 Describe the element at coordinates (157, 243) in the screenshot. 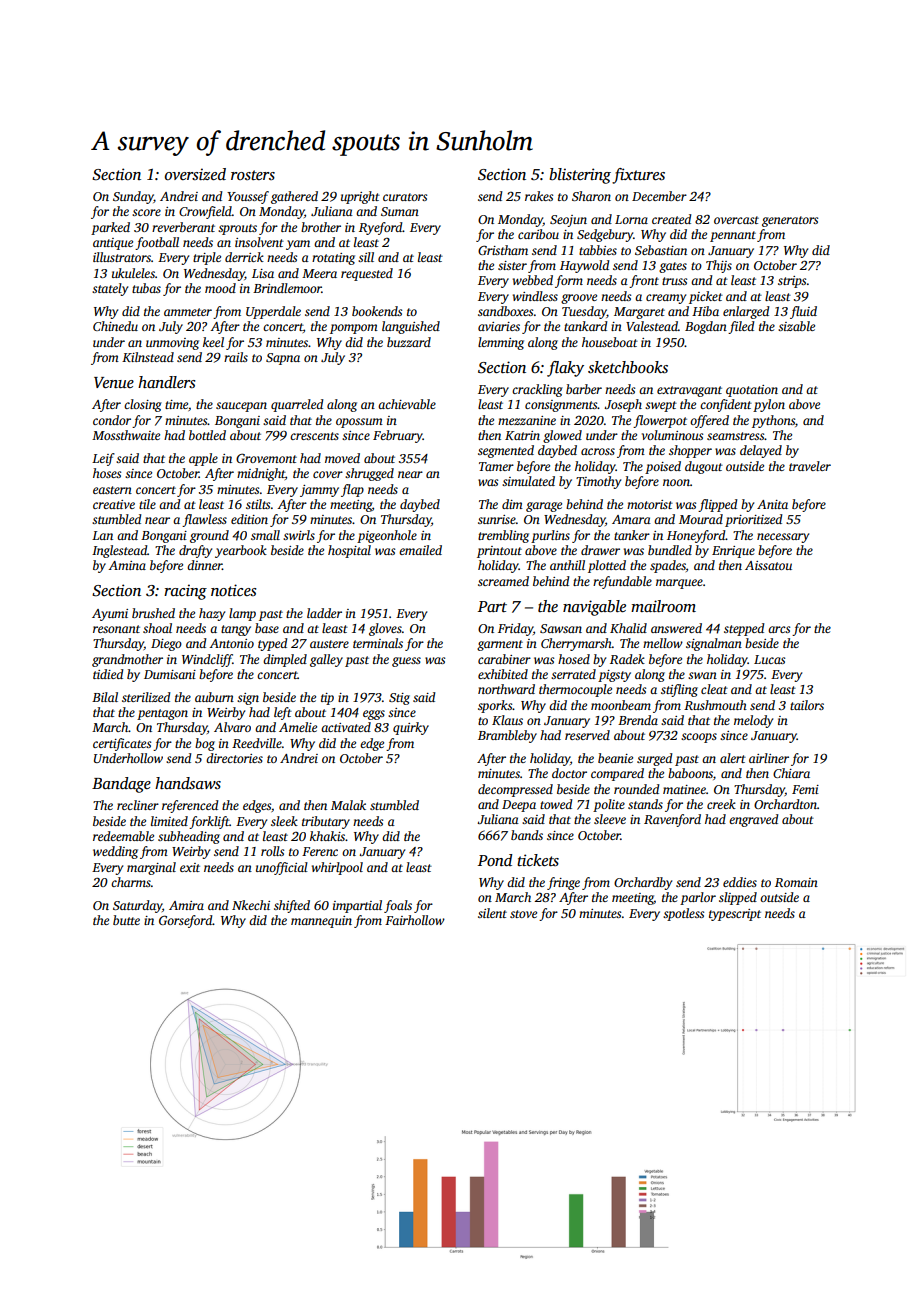

I see `football` at that location.
